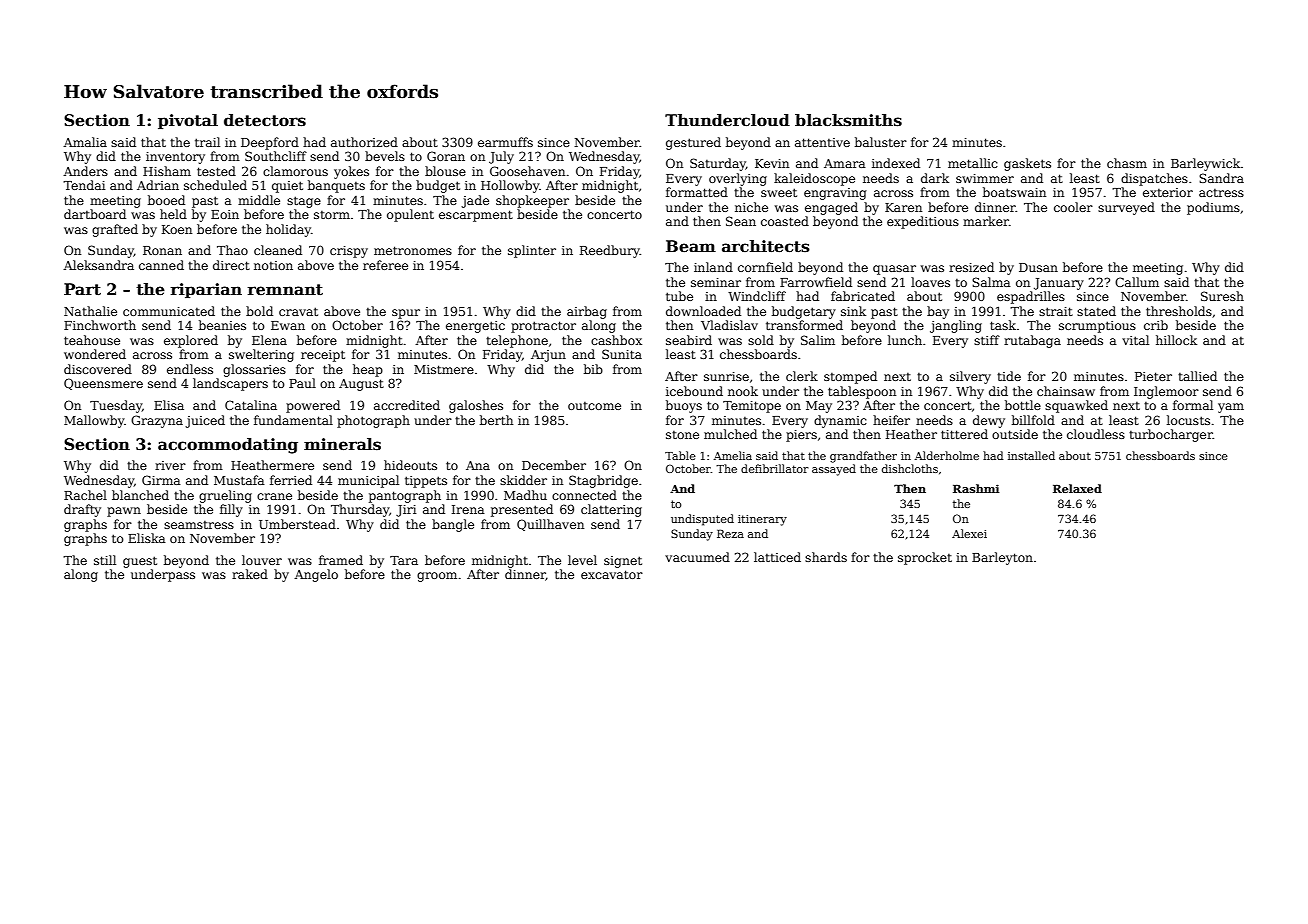 Image resolution: width=1308 pixels, height=924 pixels. I want to click on tallied, so click(1197, 376).
